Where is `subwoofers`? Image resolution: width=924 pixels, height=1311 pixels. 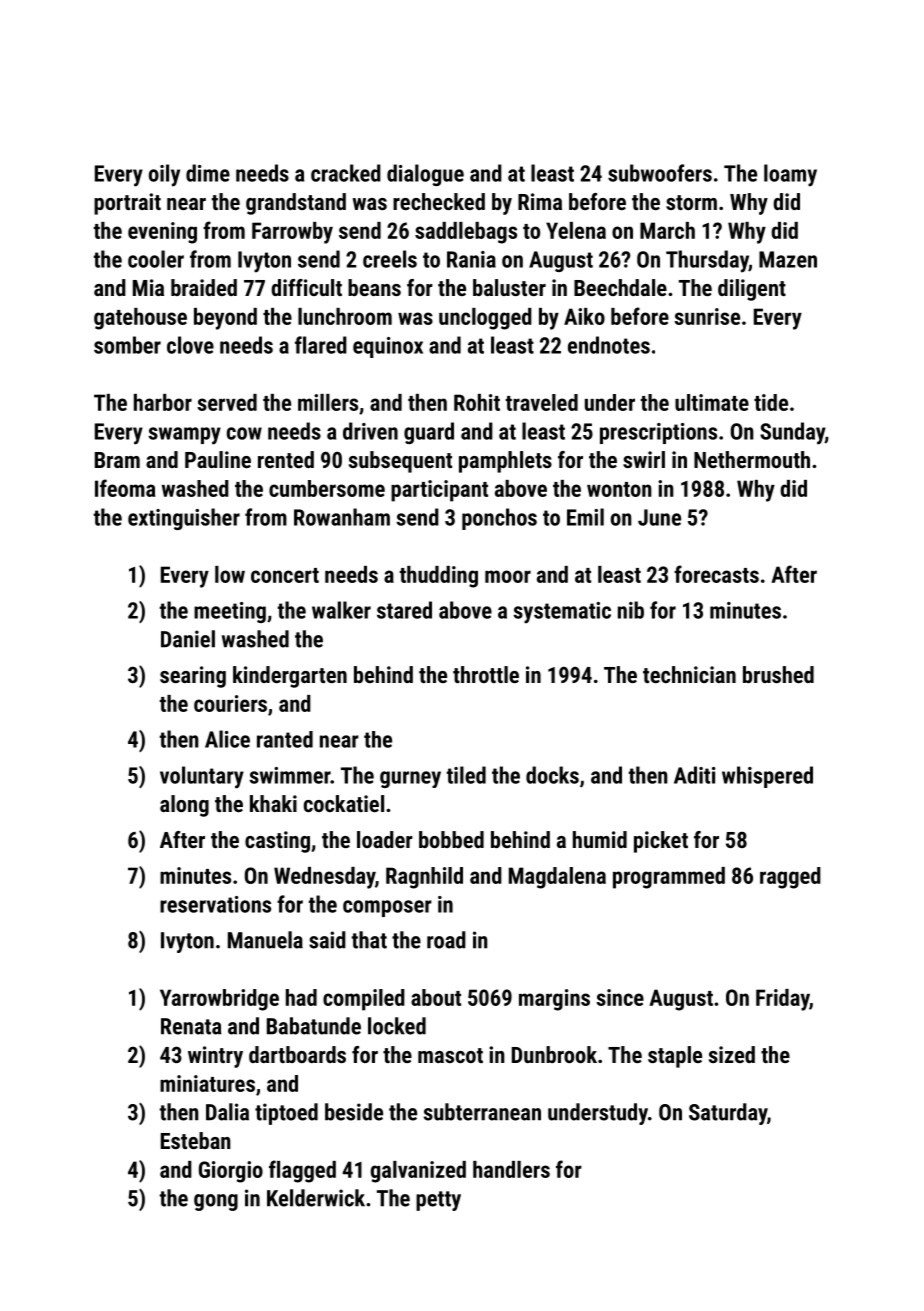
subwoofers is located at coordinates (660, 173).
